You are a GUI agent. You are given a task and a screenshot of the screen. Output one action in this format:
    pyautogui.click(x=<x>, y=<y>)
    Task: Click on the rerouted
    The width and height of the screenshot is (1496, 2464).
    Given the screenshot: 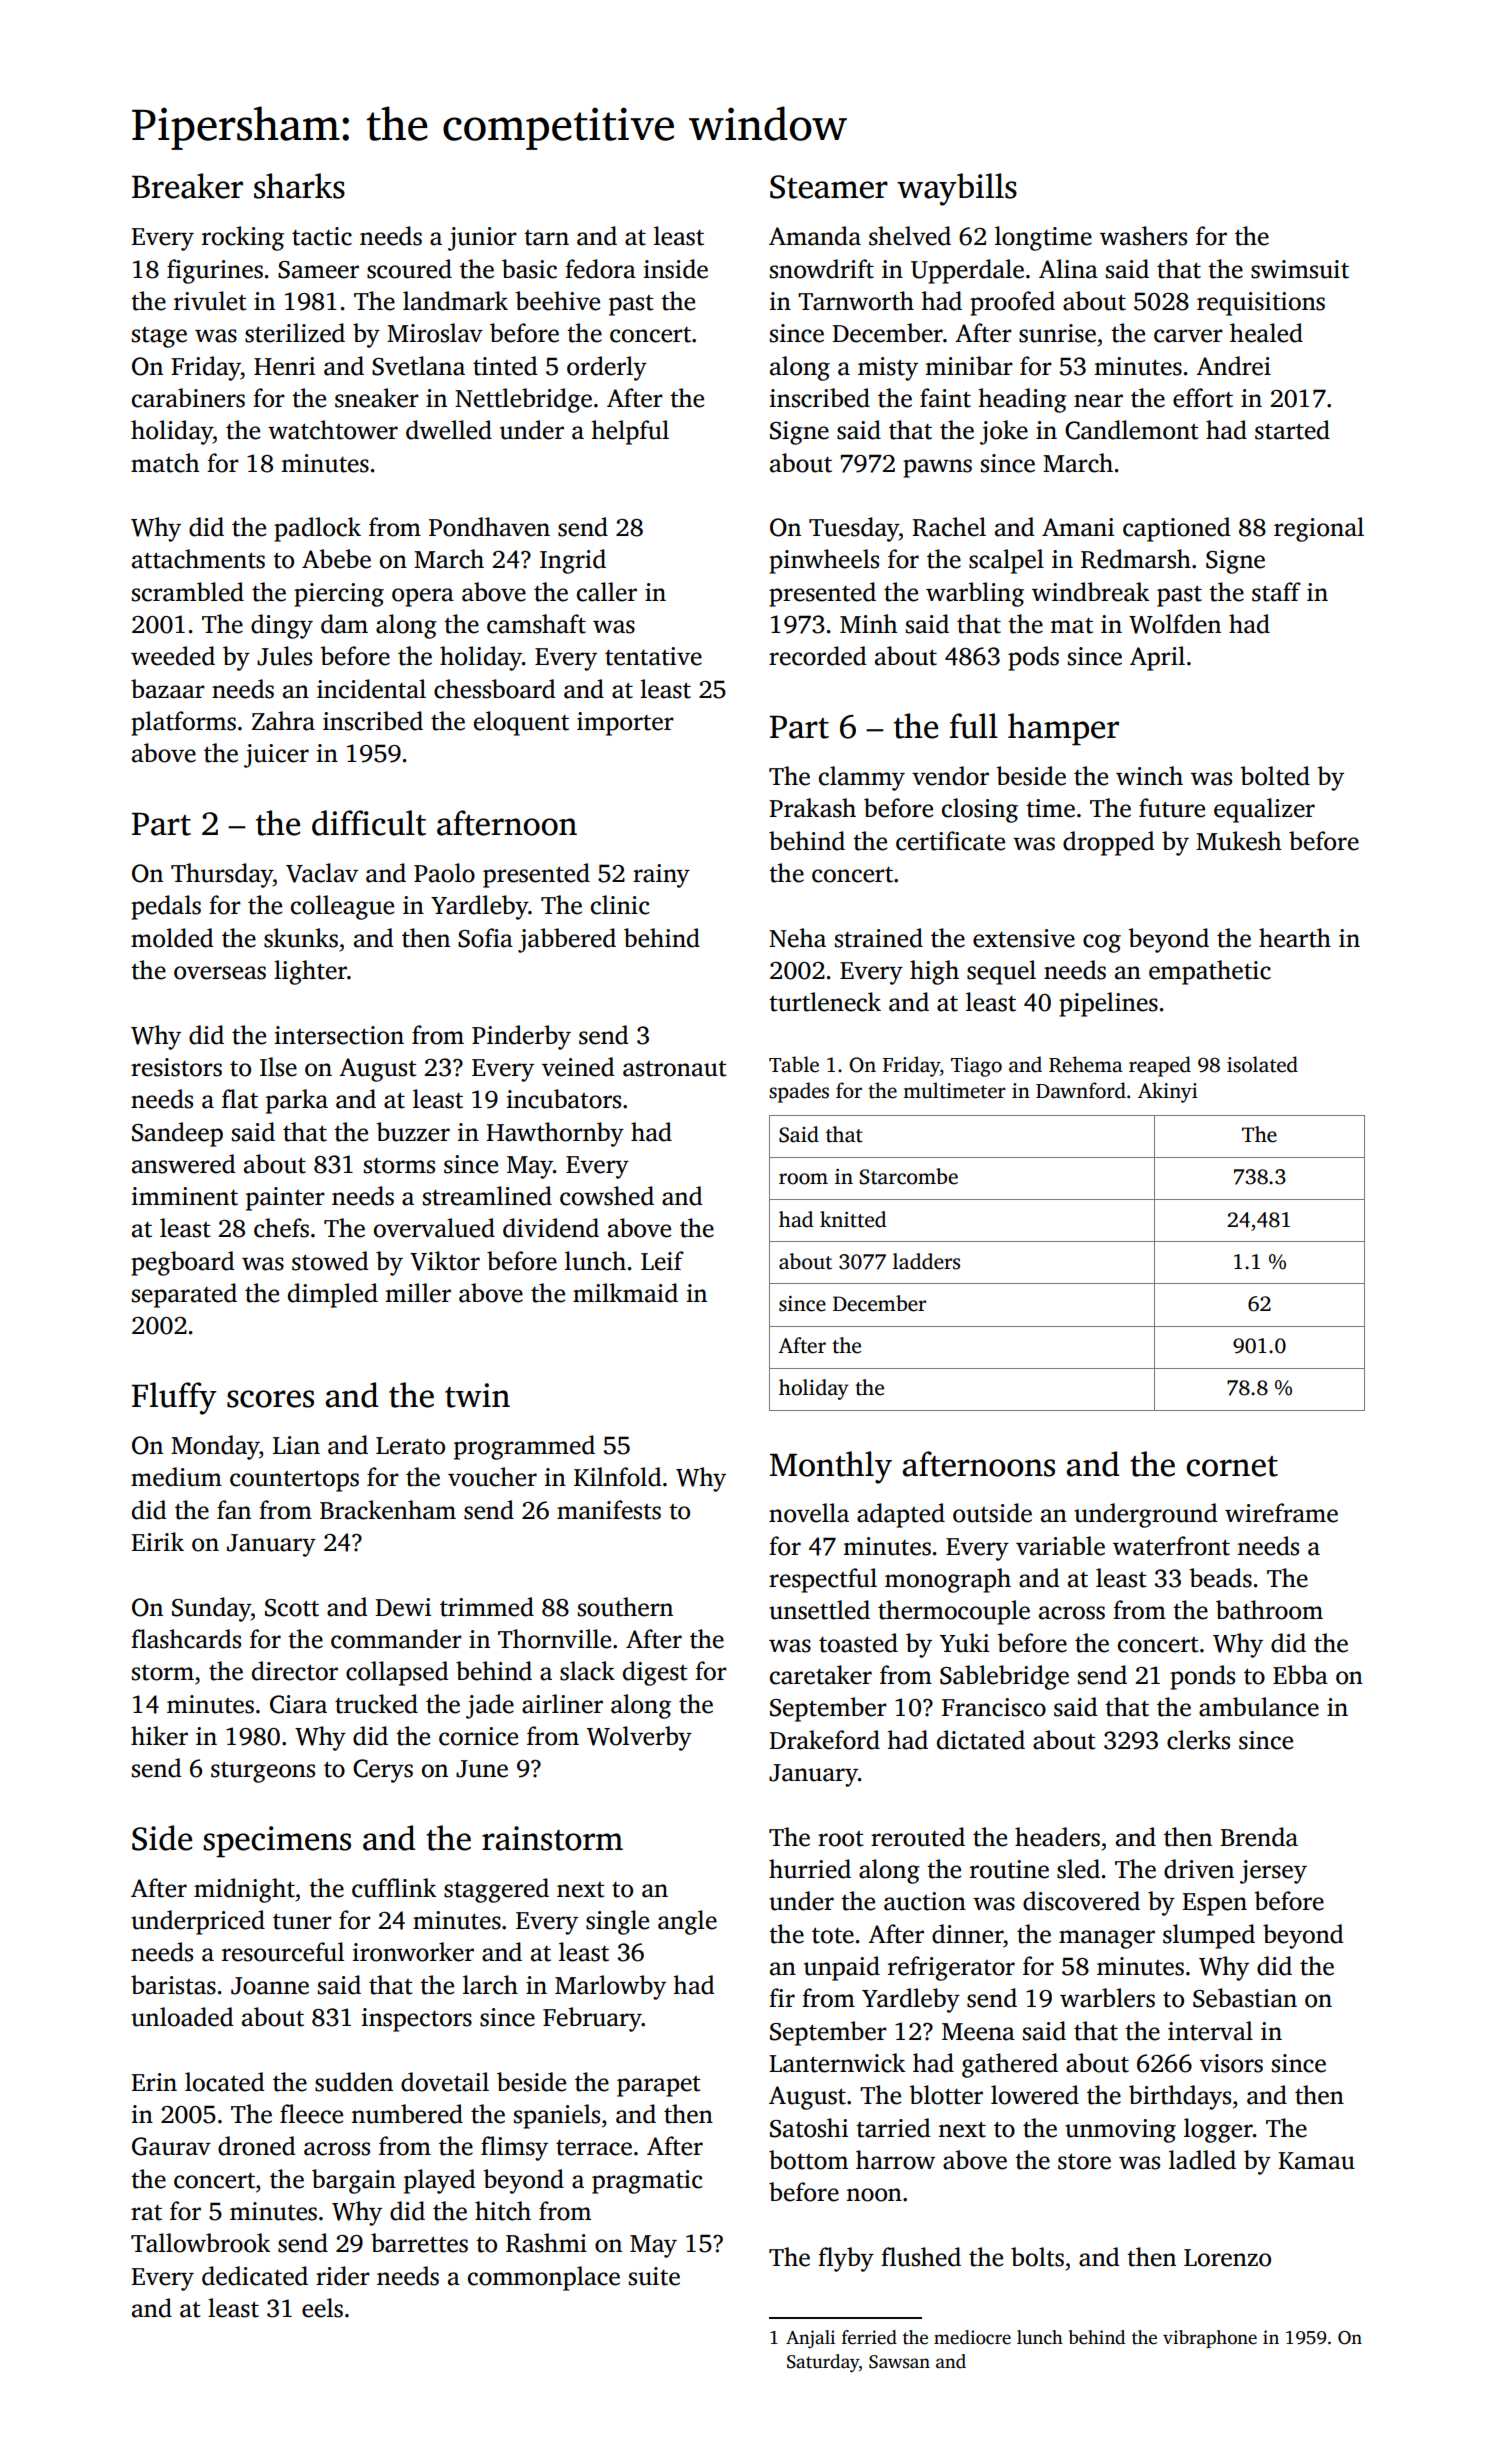 What is the action you would take?
    pyautogui.click(x=918, y=1837)
